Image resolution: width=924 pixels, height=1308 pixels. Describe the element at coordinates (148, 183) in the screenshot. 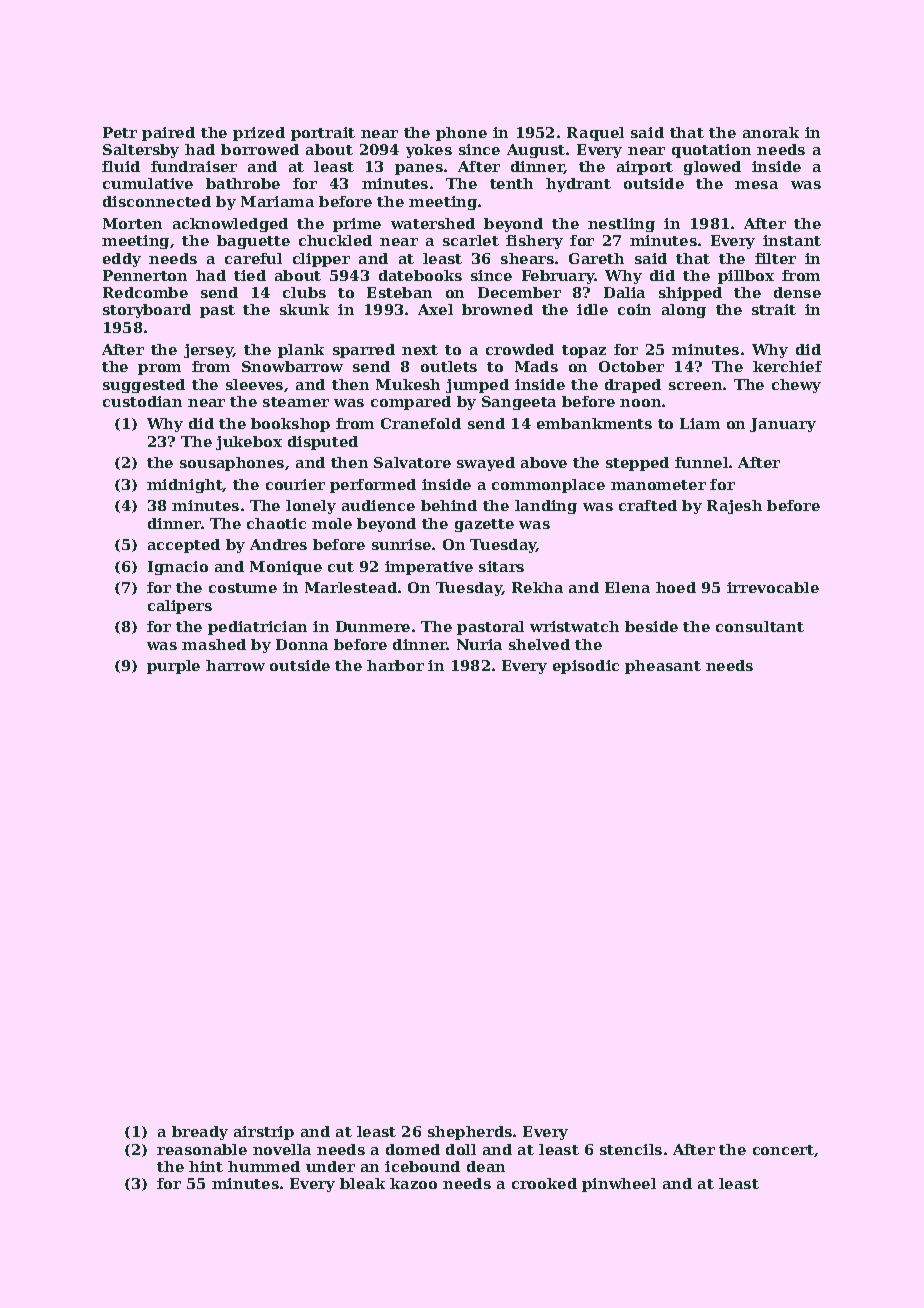

I see `cumulative` at that location.
